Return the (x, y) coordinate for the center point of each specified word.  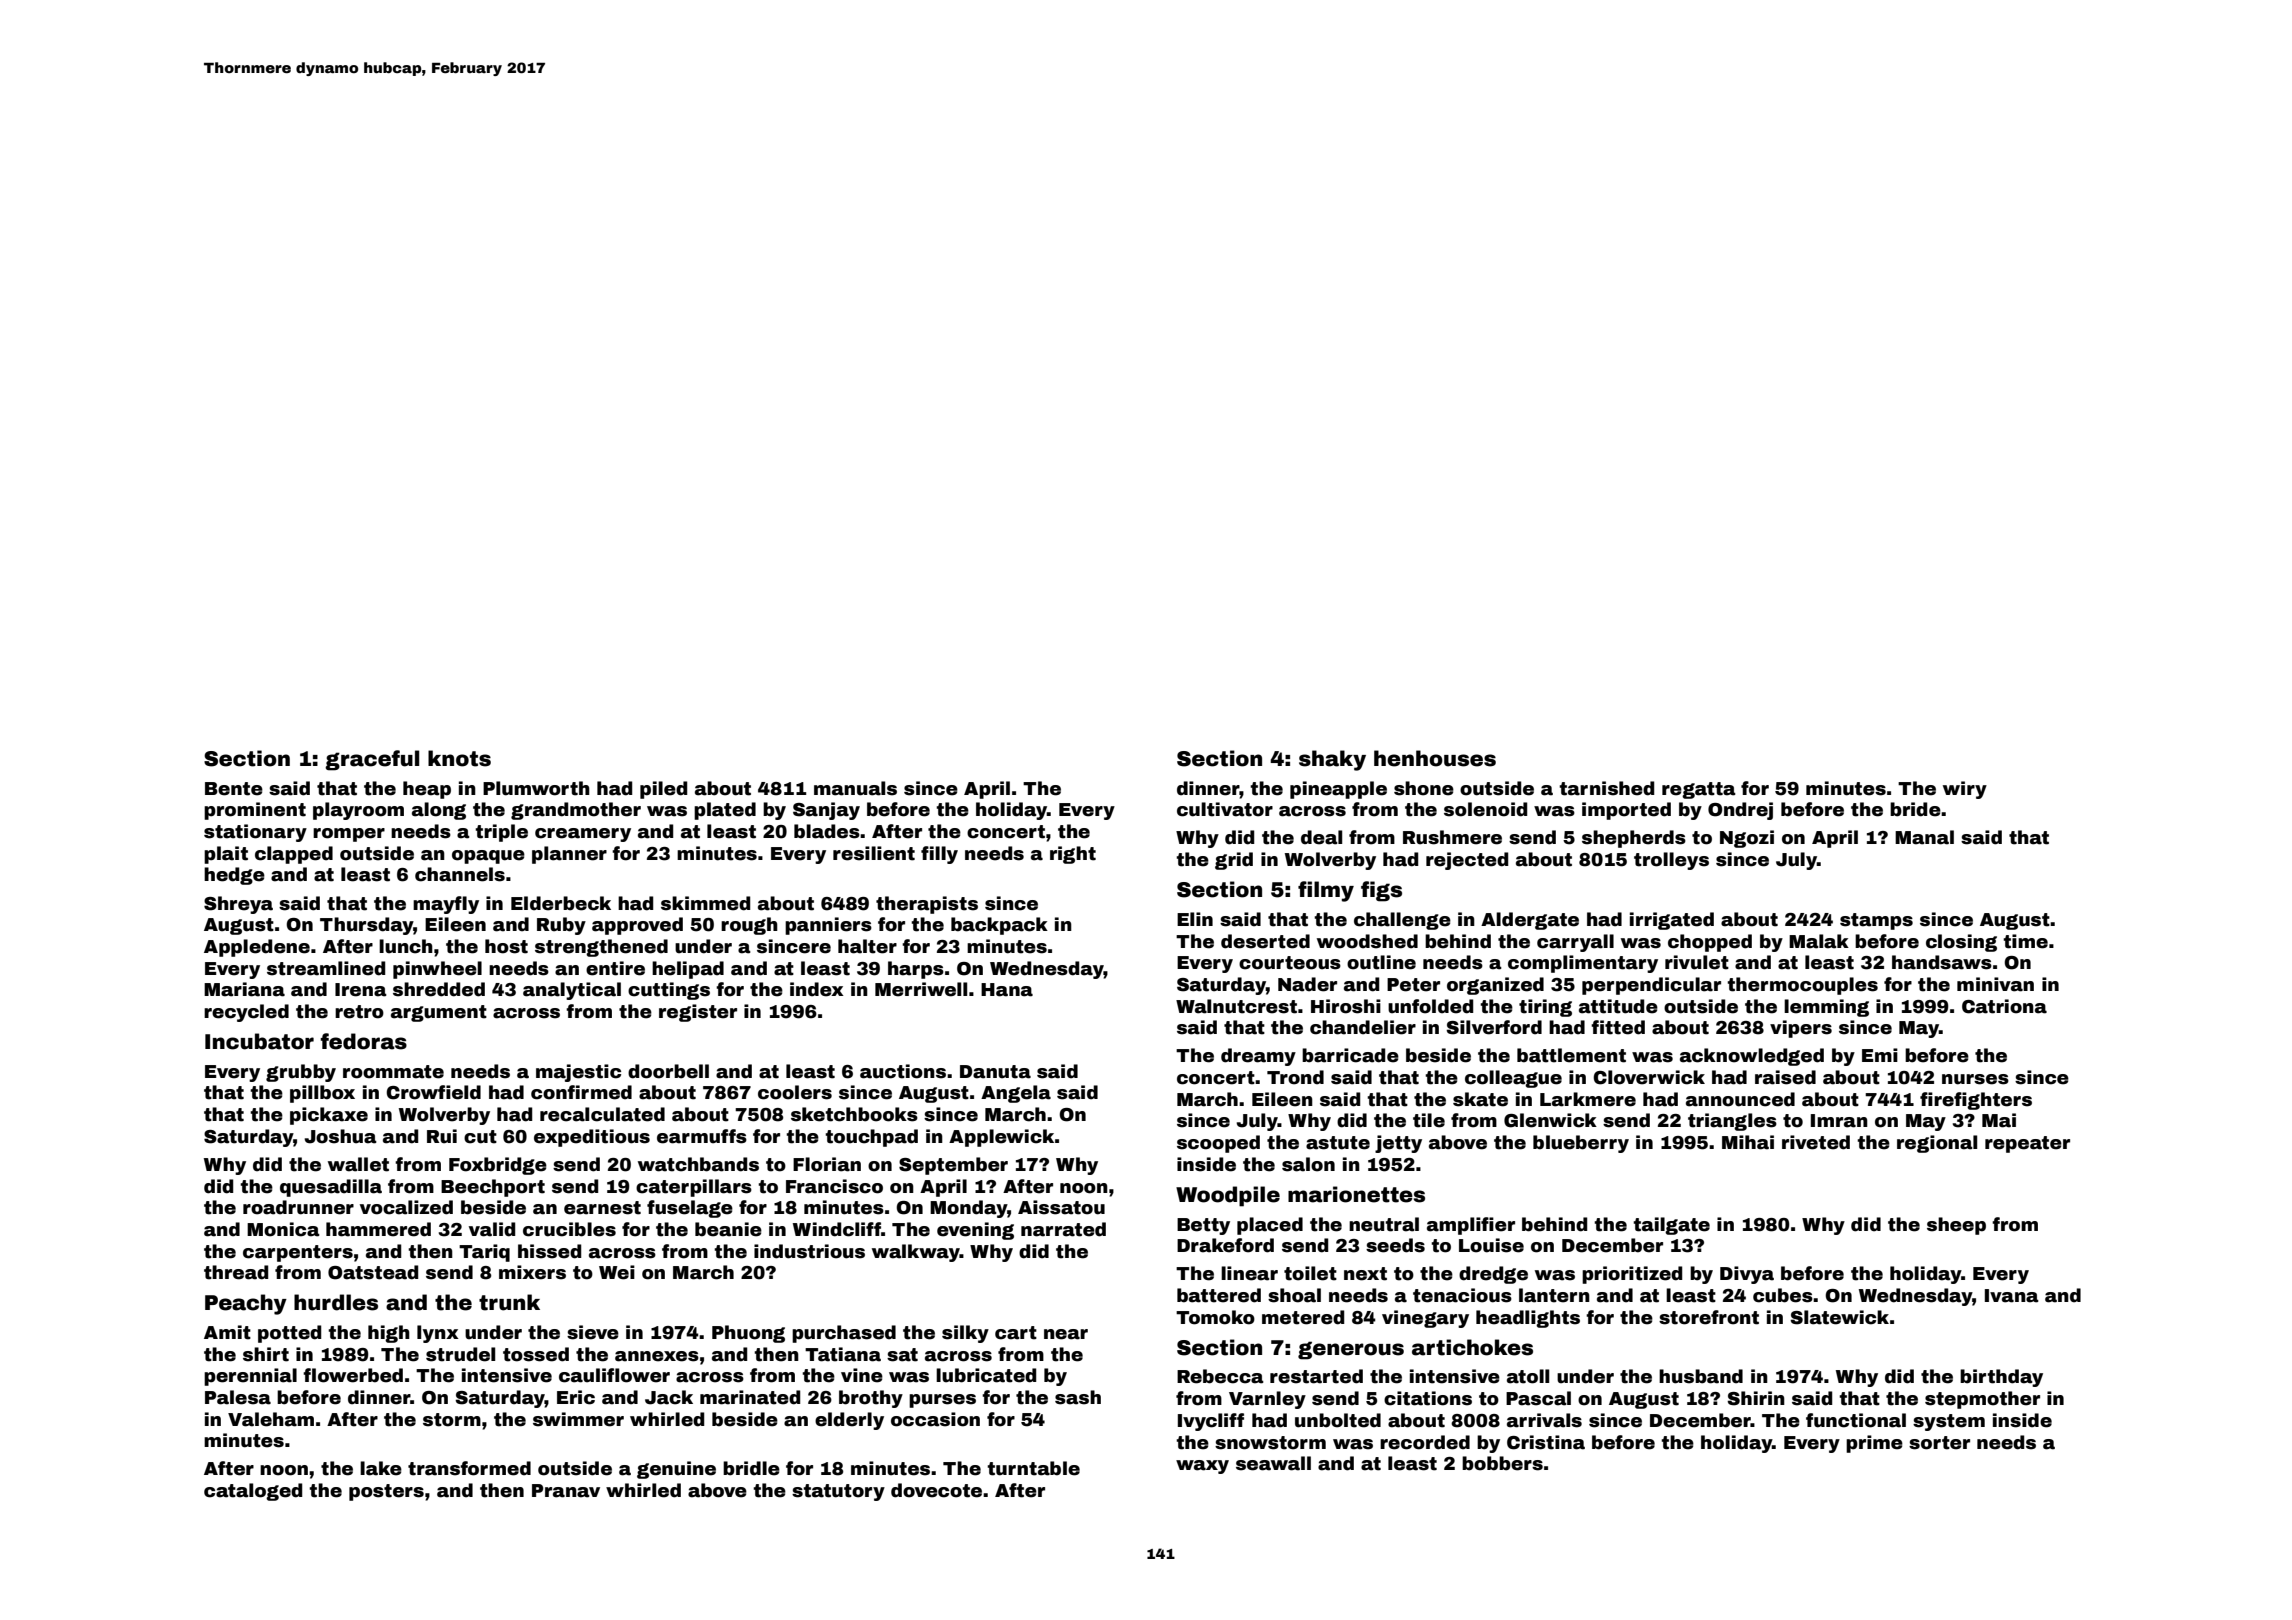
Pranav (566, 1491)
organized (1495, 986)
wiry (1965, 790)
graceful (372, 760)
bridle (751, 1468)
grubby (301, 1073)
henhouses (1435, 758)
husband (1701, 1376)
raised (1785, 1077)
